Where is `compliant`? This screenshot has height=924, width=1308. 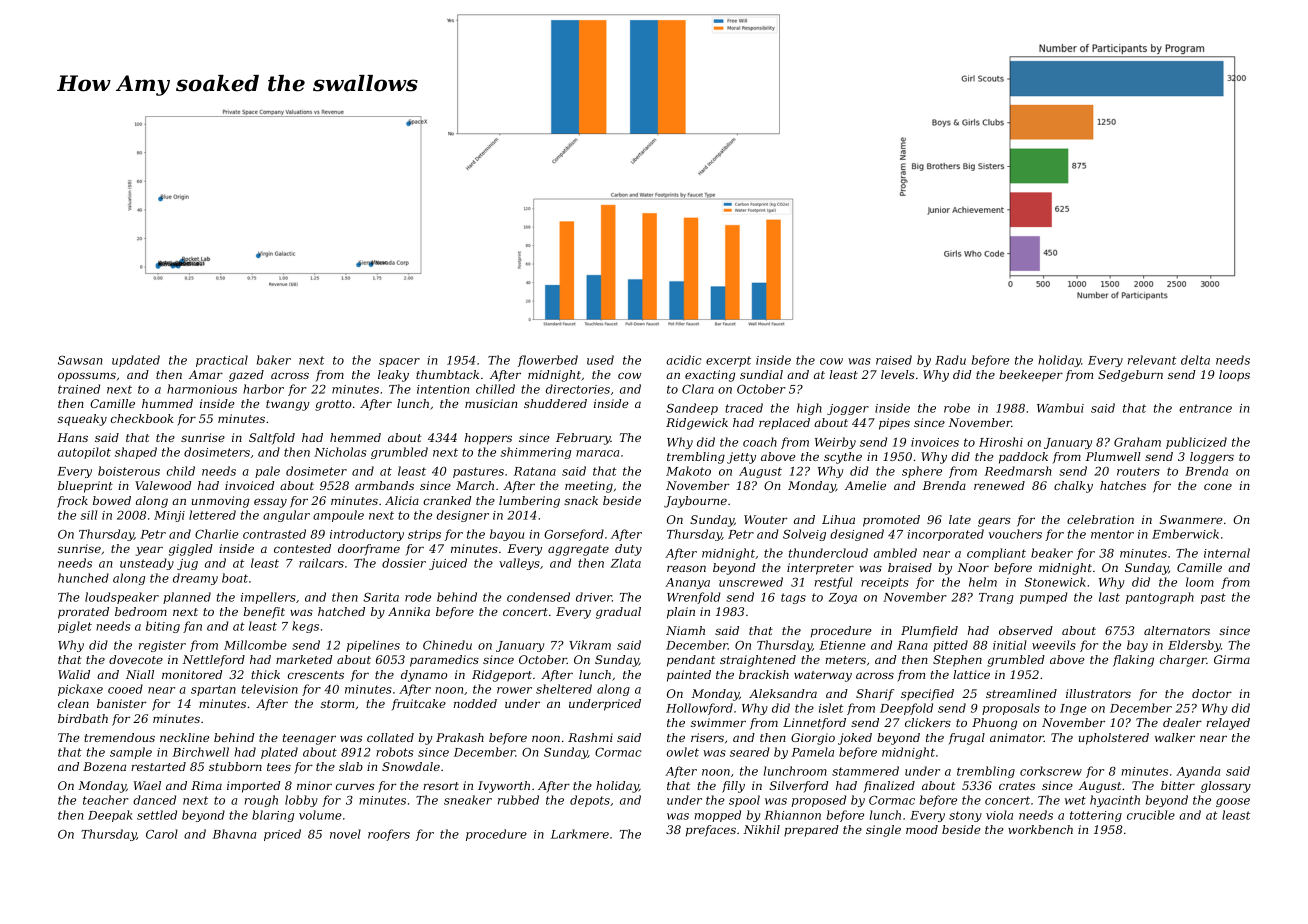 compliant is located at coordinates (996, 554).
